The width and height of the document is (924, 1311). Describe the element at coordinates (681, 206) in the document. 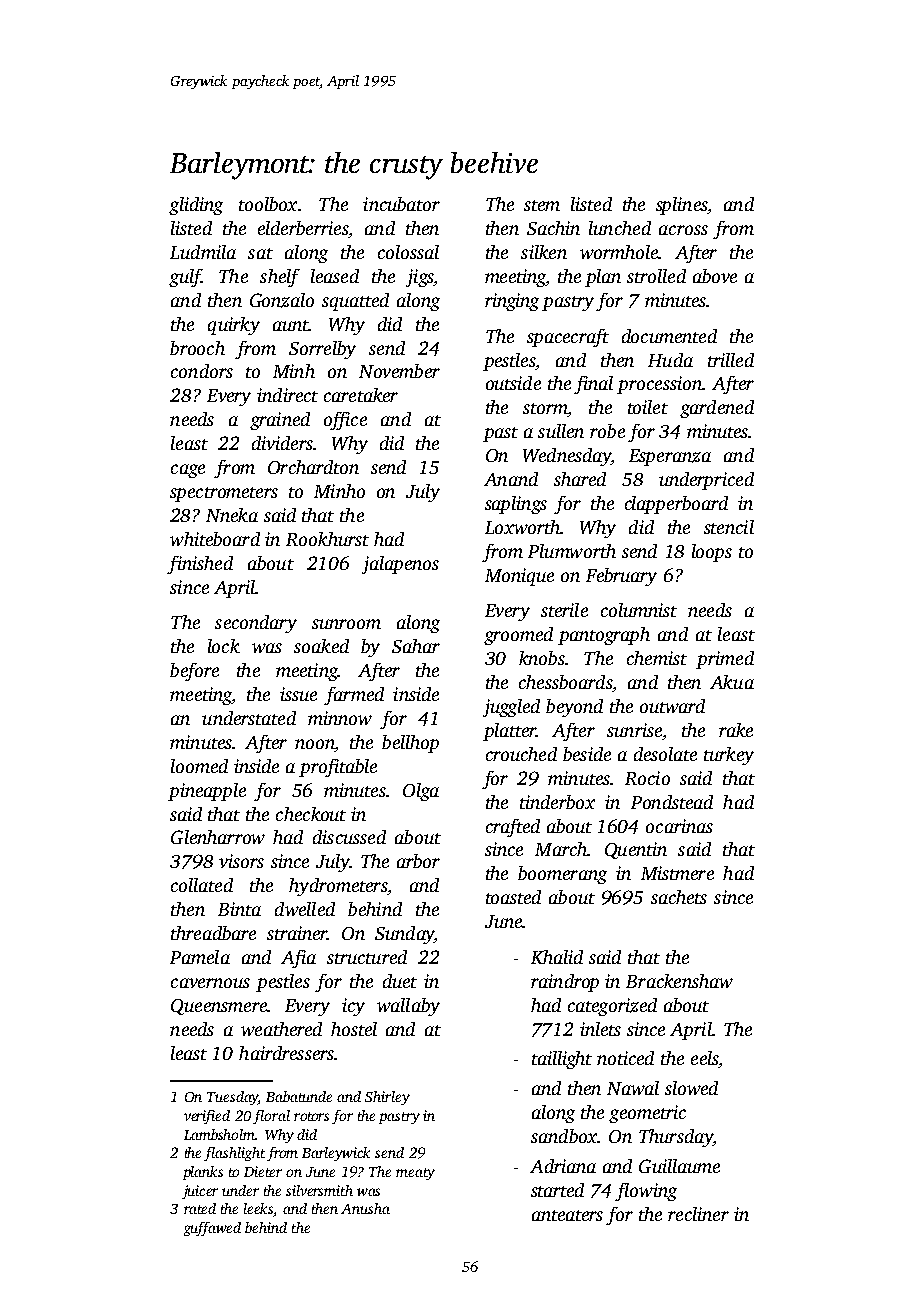

I see `splines` at that location.
